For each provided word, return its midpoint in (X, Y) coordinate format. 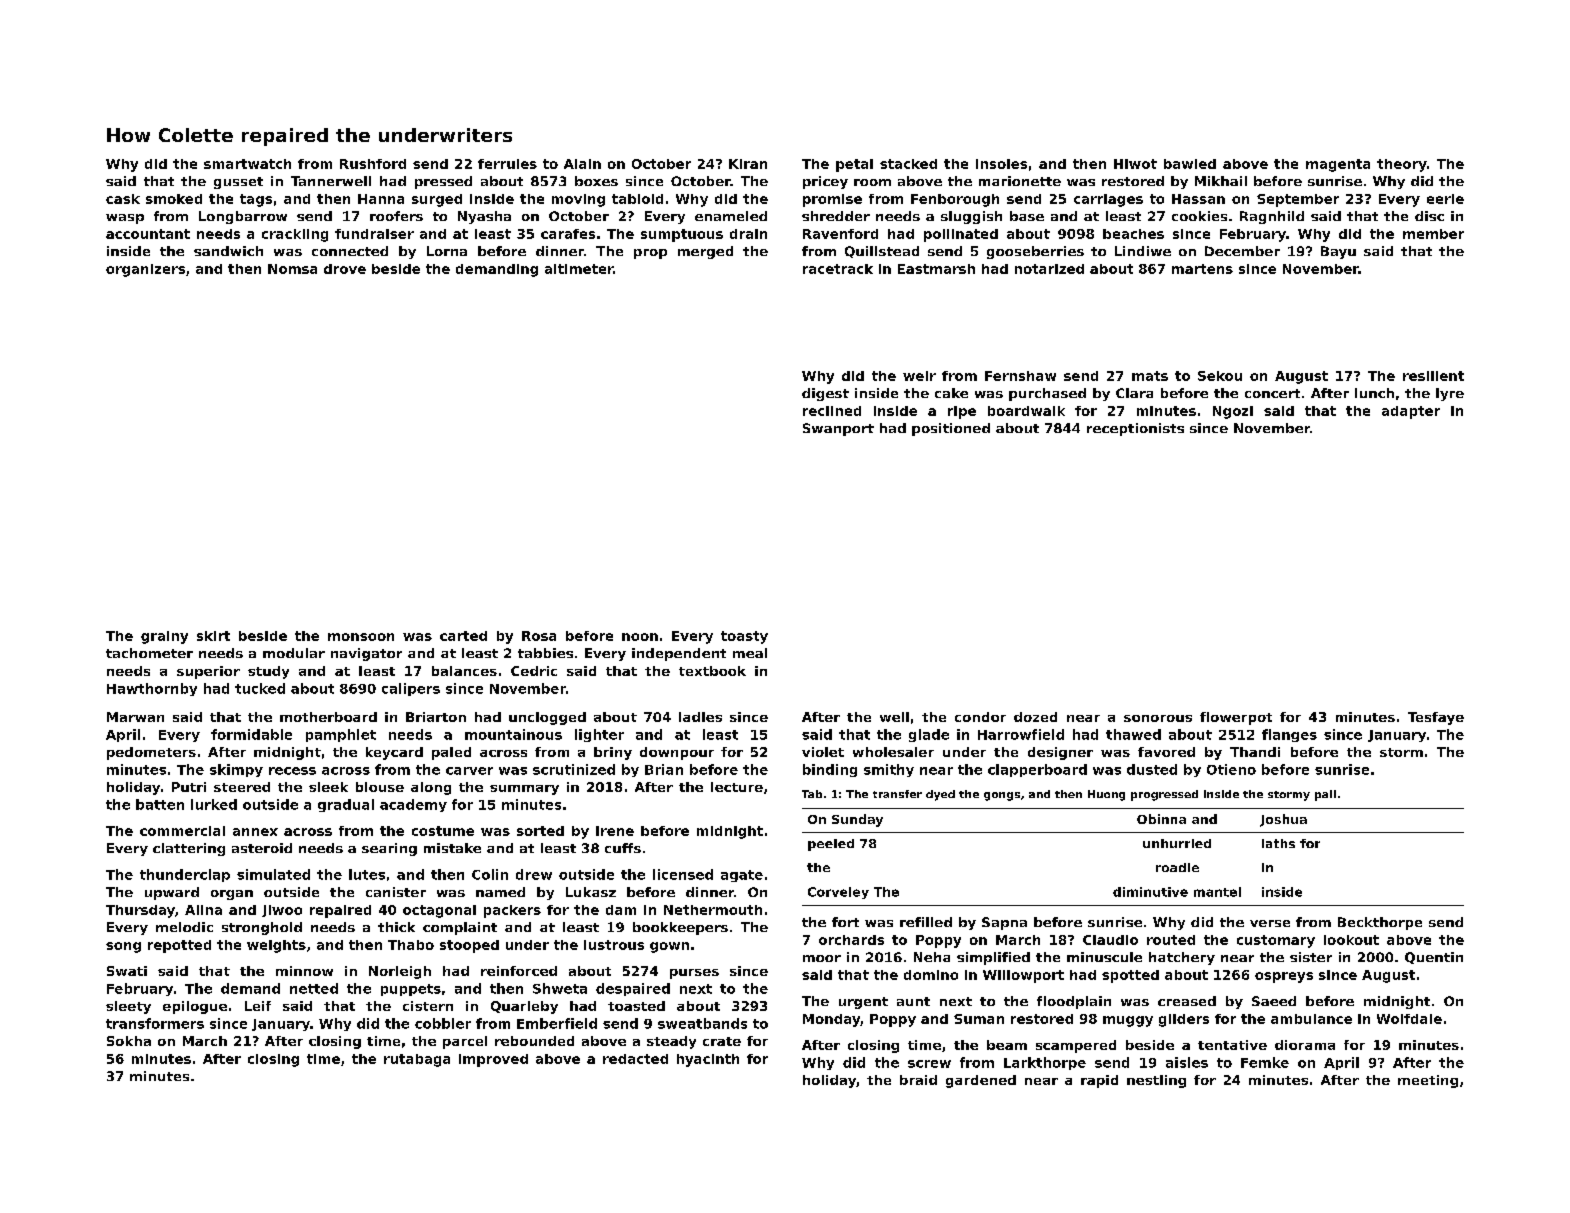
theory (1402, 165)
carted (463, 636)
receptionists (1135, 429)
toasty (744, 637)
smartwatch (247, 164)
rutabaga (417, 1060)
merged (705, 252)
